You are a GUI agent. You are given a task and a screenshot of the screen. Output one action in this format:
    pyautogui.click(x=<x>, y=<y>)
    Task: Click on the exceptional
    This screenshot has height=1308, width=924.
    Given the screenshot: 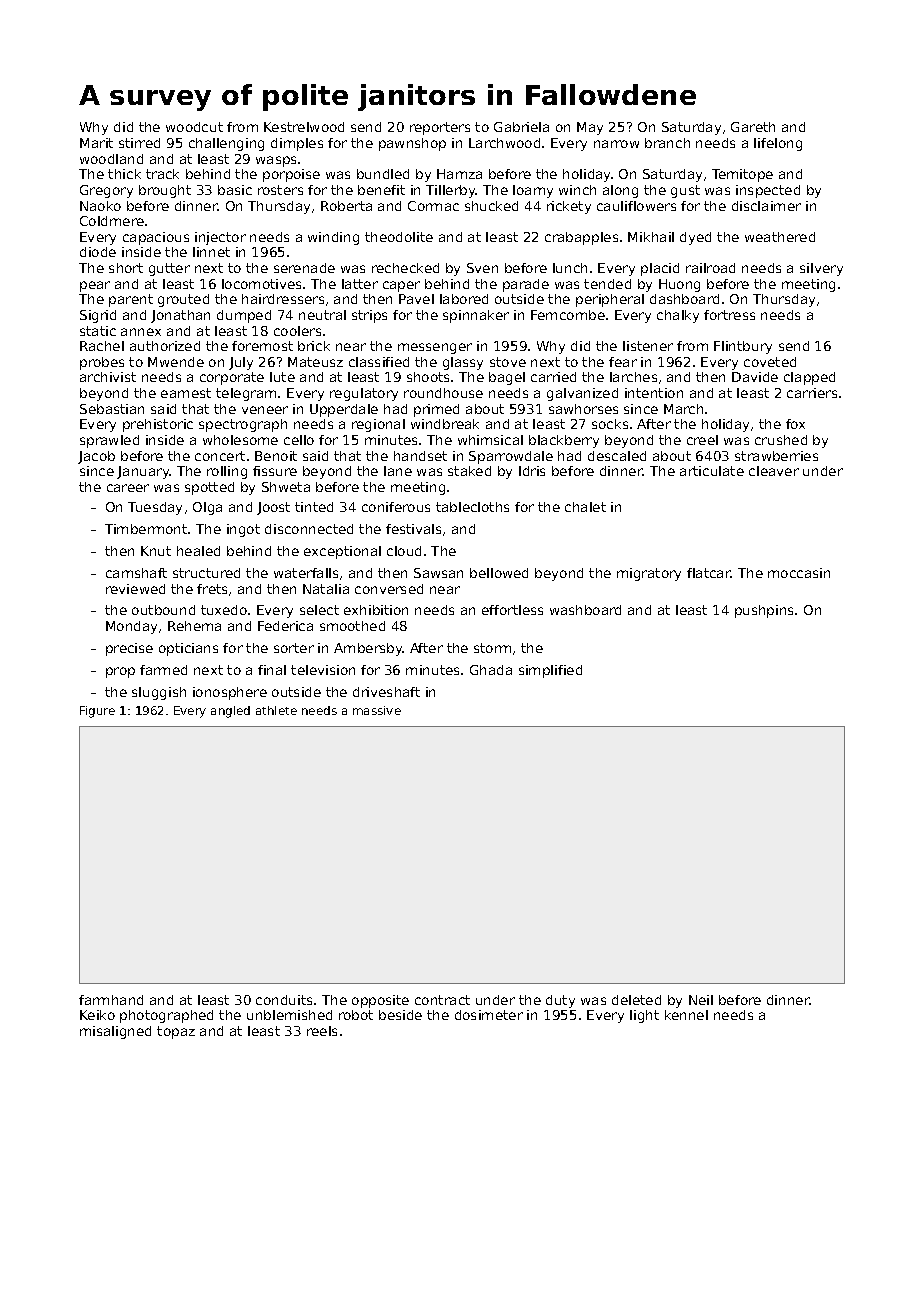 What is the action you would take?
    pyautogui.click(x=342, y=552)
